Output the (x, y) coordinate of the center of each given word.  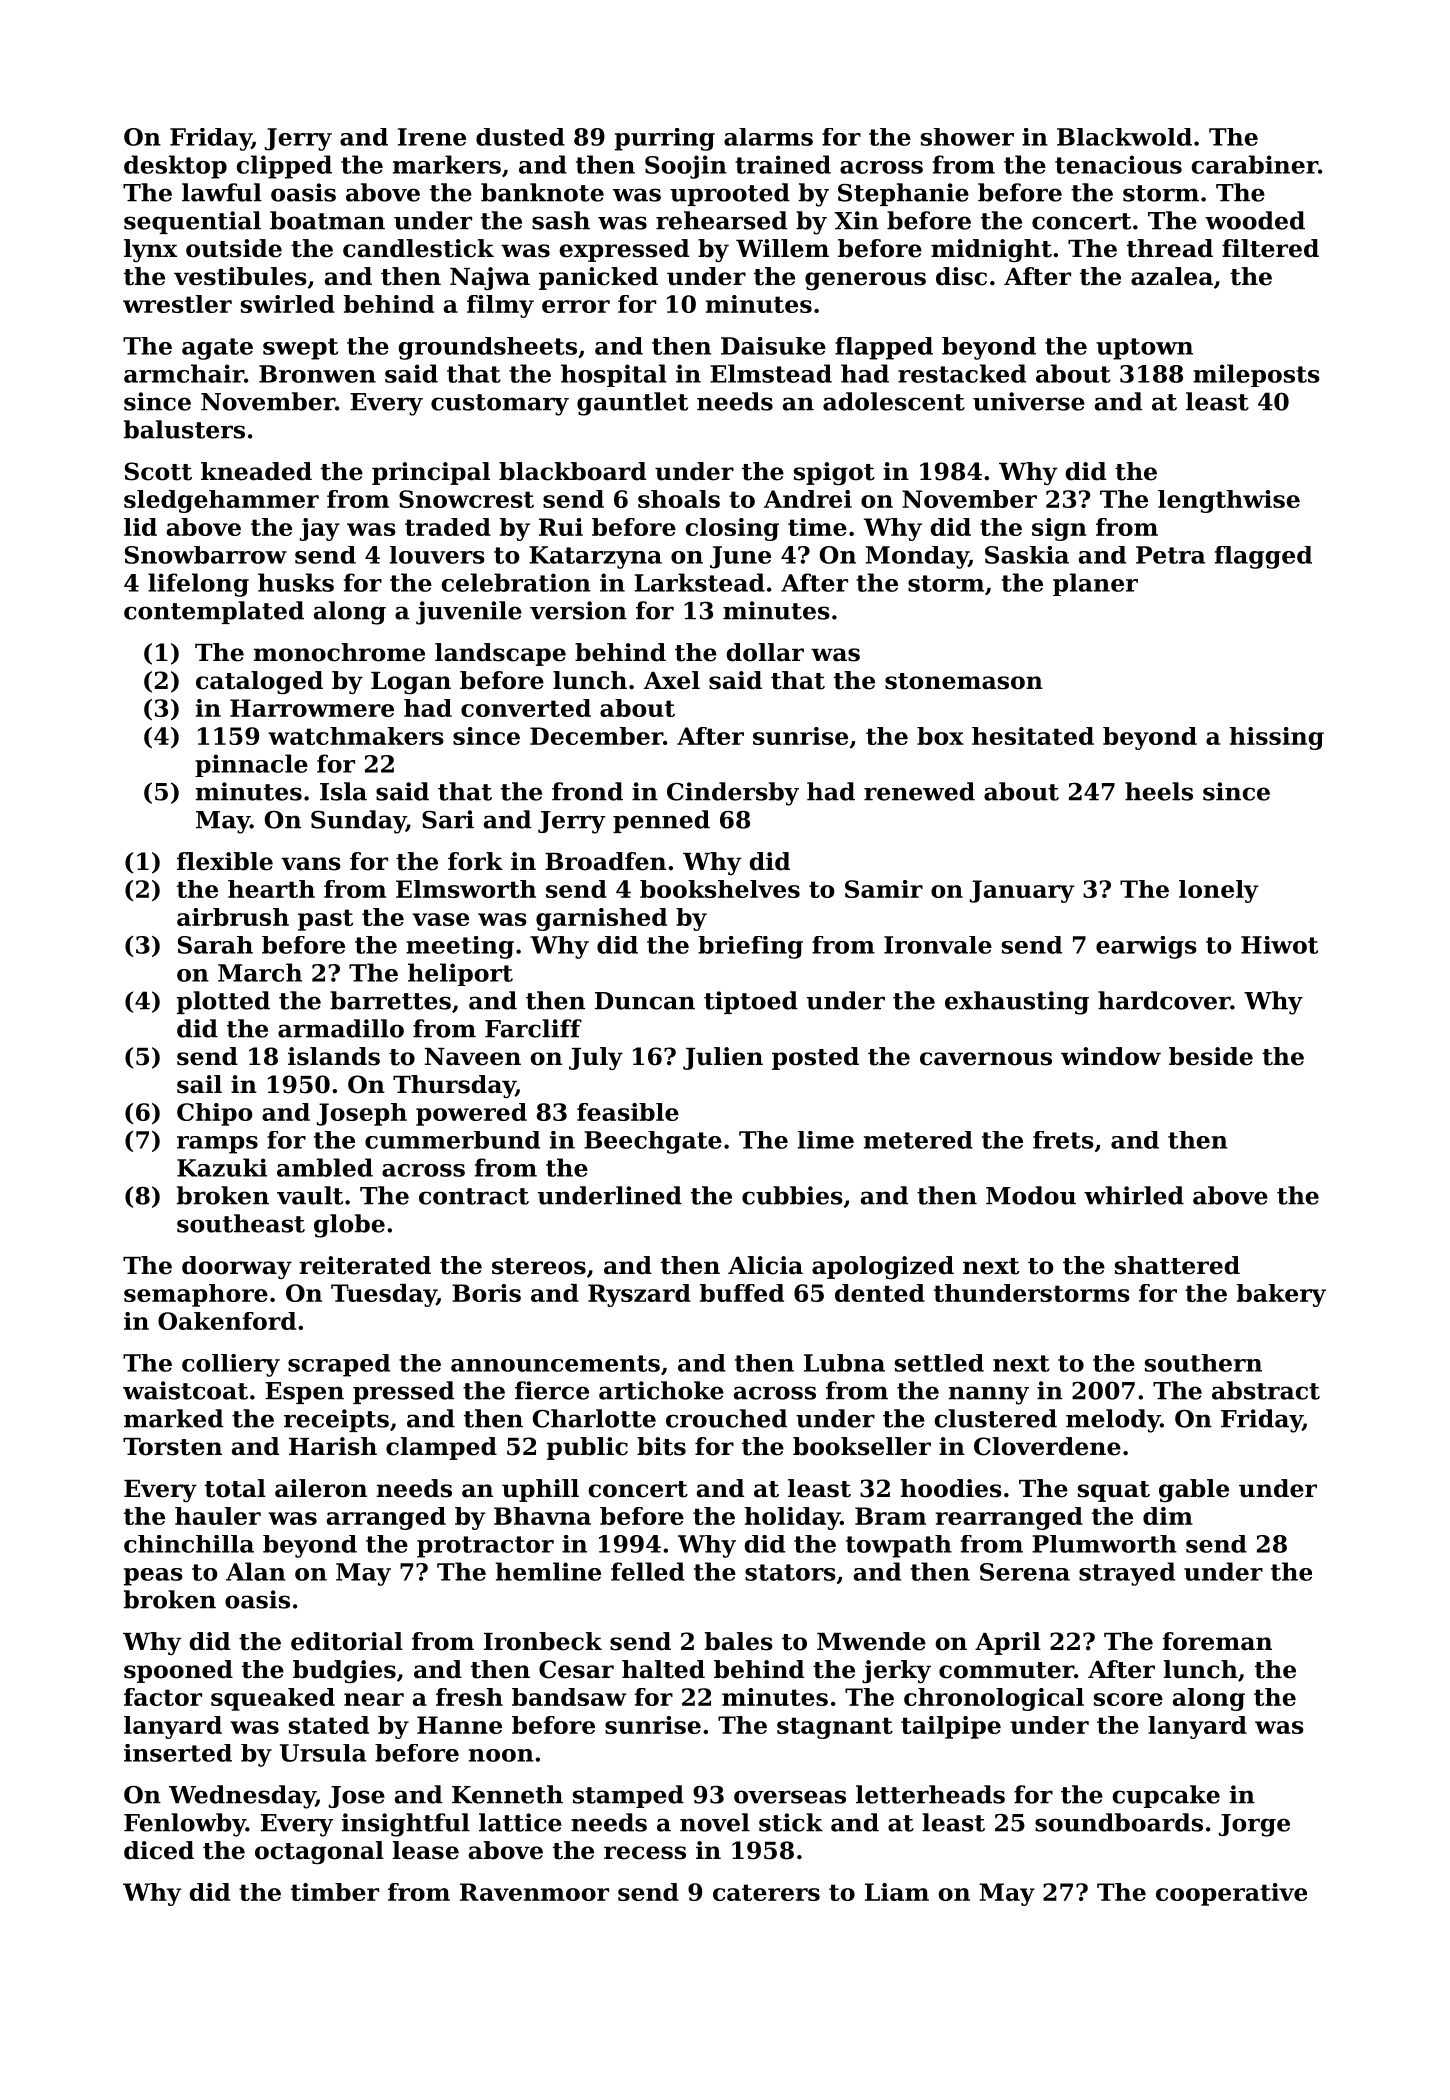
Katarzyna (595, 557)
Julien (723, 1058)
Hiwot (1279, 945)
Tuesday (384, 1295)
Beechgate (653, 1142)
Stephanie (903, 194)
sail (199, 1084)
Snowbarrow (206, 555)
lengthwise (1229, 501)
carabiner (1254, 164)
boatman (327, 220)
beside (1211, 1056)
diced (159, 1850)
